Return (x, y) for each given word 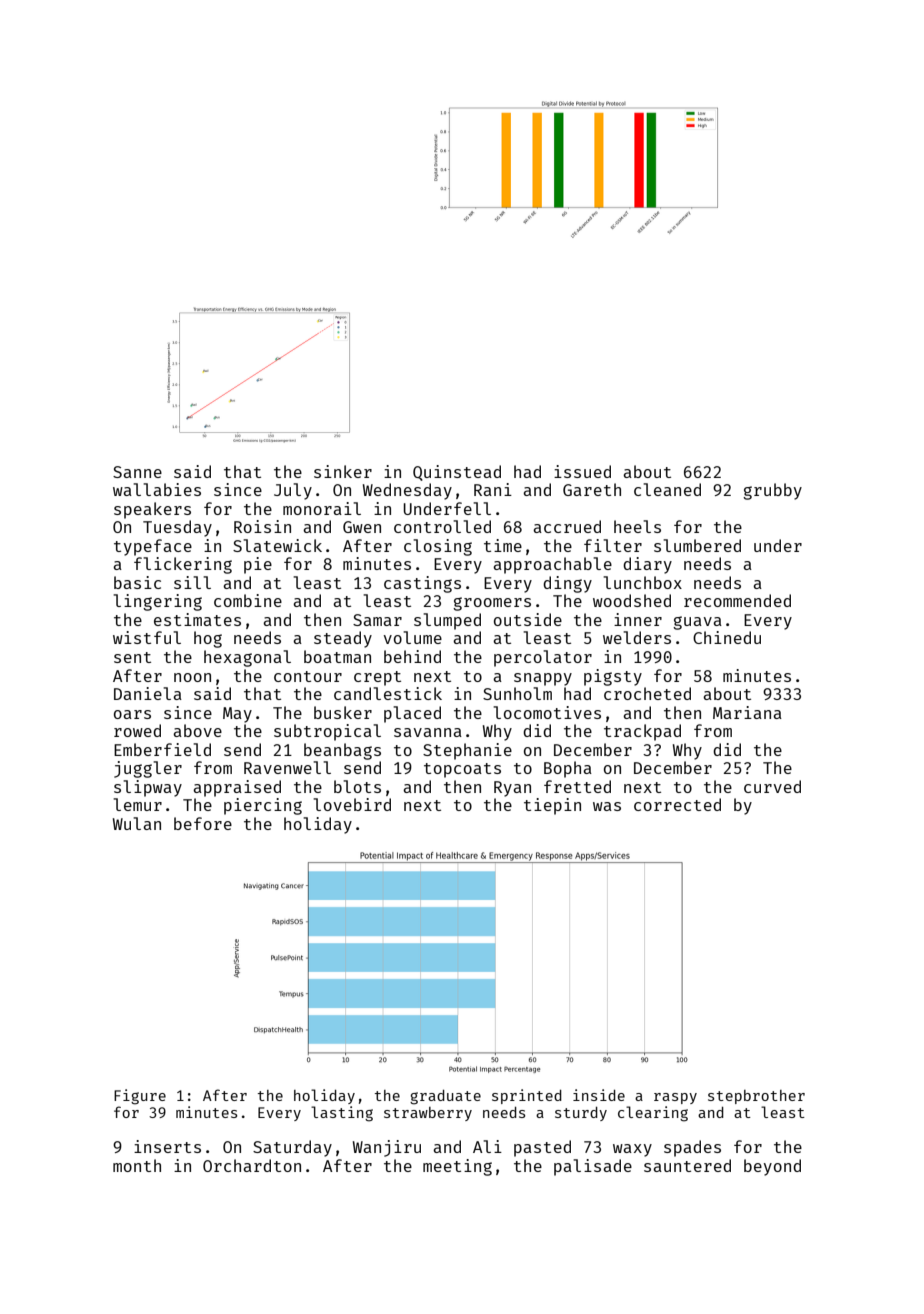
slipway (148, 788)
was (607, 806)
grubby (772, 491)
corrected (677, 804)
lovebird (352, 804)
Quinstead (457, 473)
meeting (457, 1167)
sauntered (687, 1165)
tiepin (552, 806)
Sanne (137, 472)
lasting (342, 1114)
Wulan (137, 823)
